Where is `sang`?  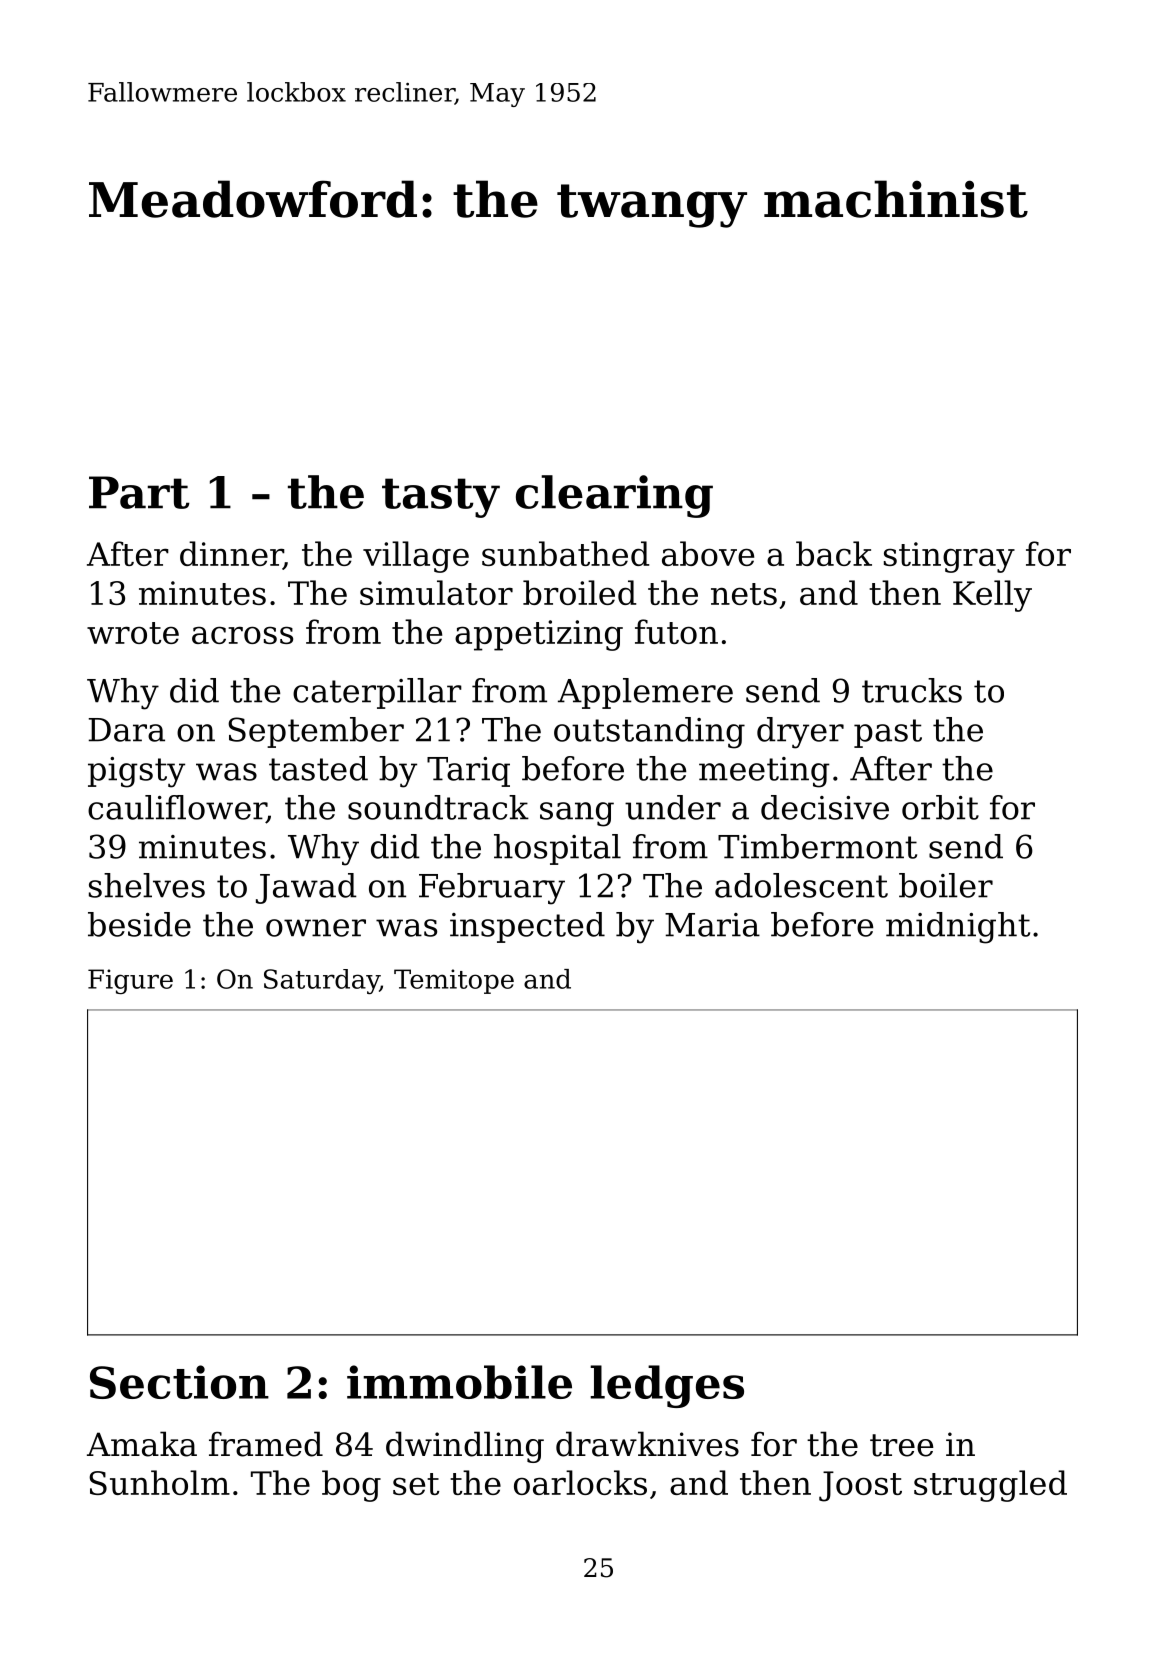
sang is located at coordinates (577, 814).
